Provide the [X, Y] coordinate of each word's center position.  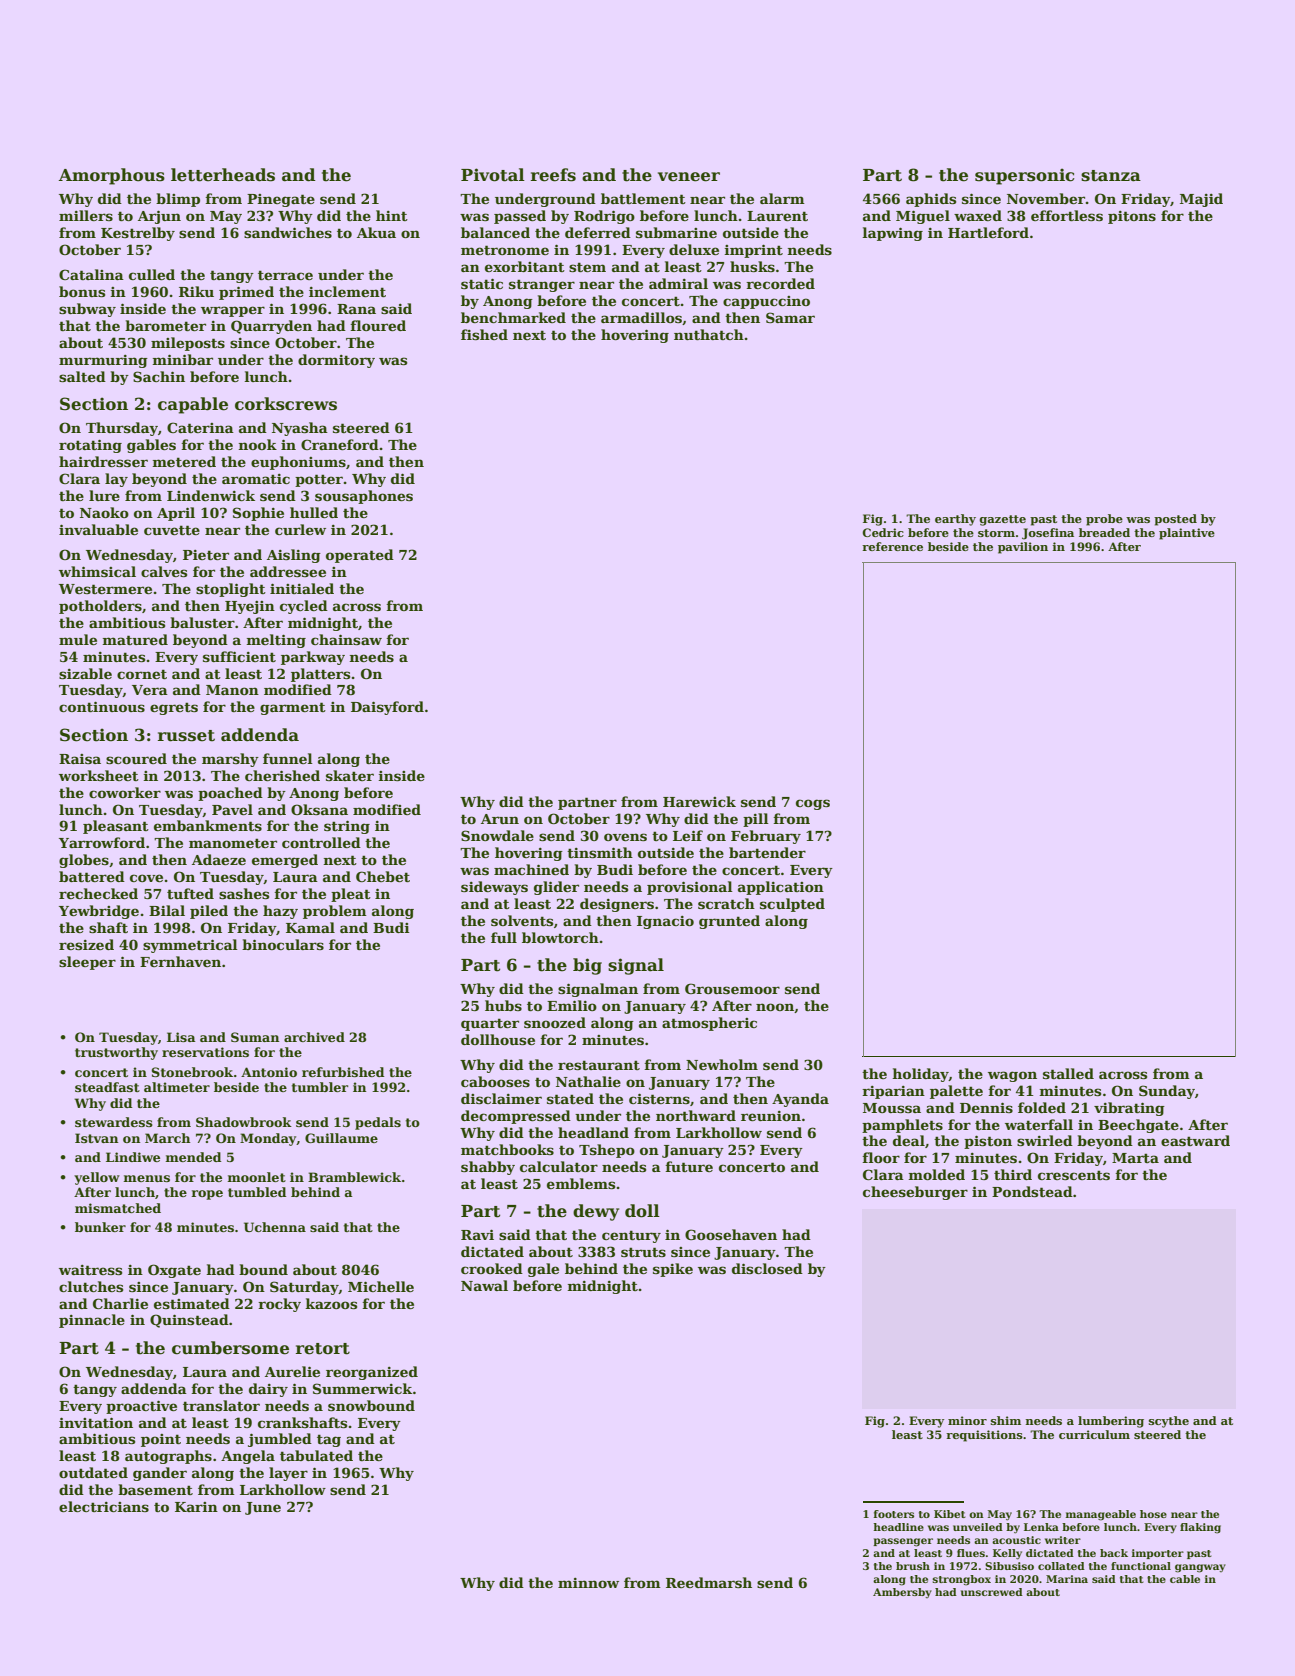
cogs [813, 804]
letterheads [223, 175]
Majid [1201, 200]
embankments [208, 825]
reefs [553, 175]
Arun [500, 819]
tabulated [316, 1455]
